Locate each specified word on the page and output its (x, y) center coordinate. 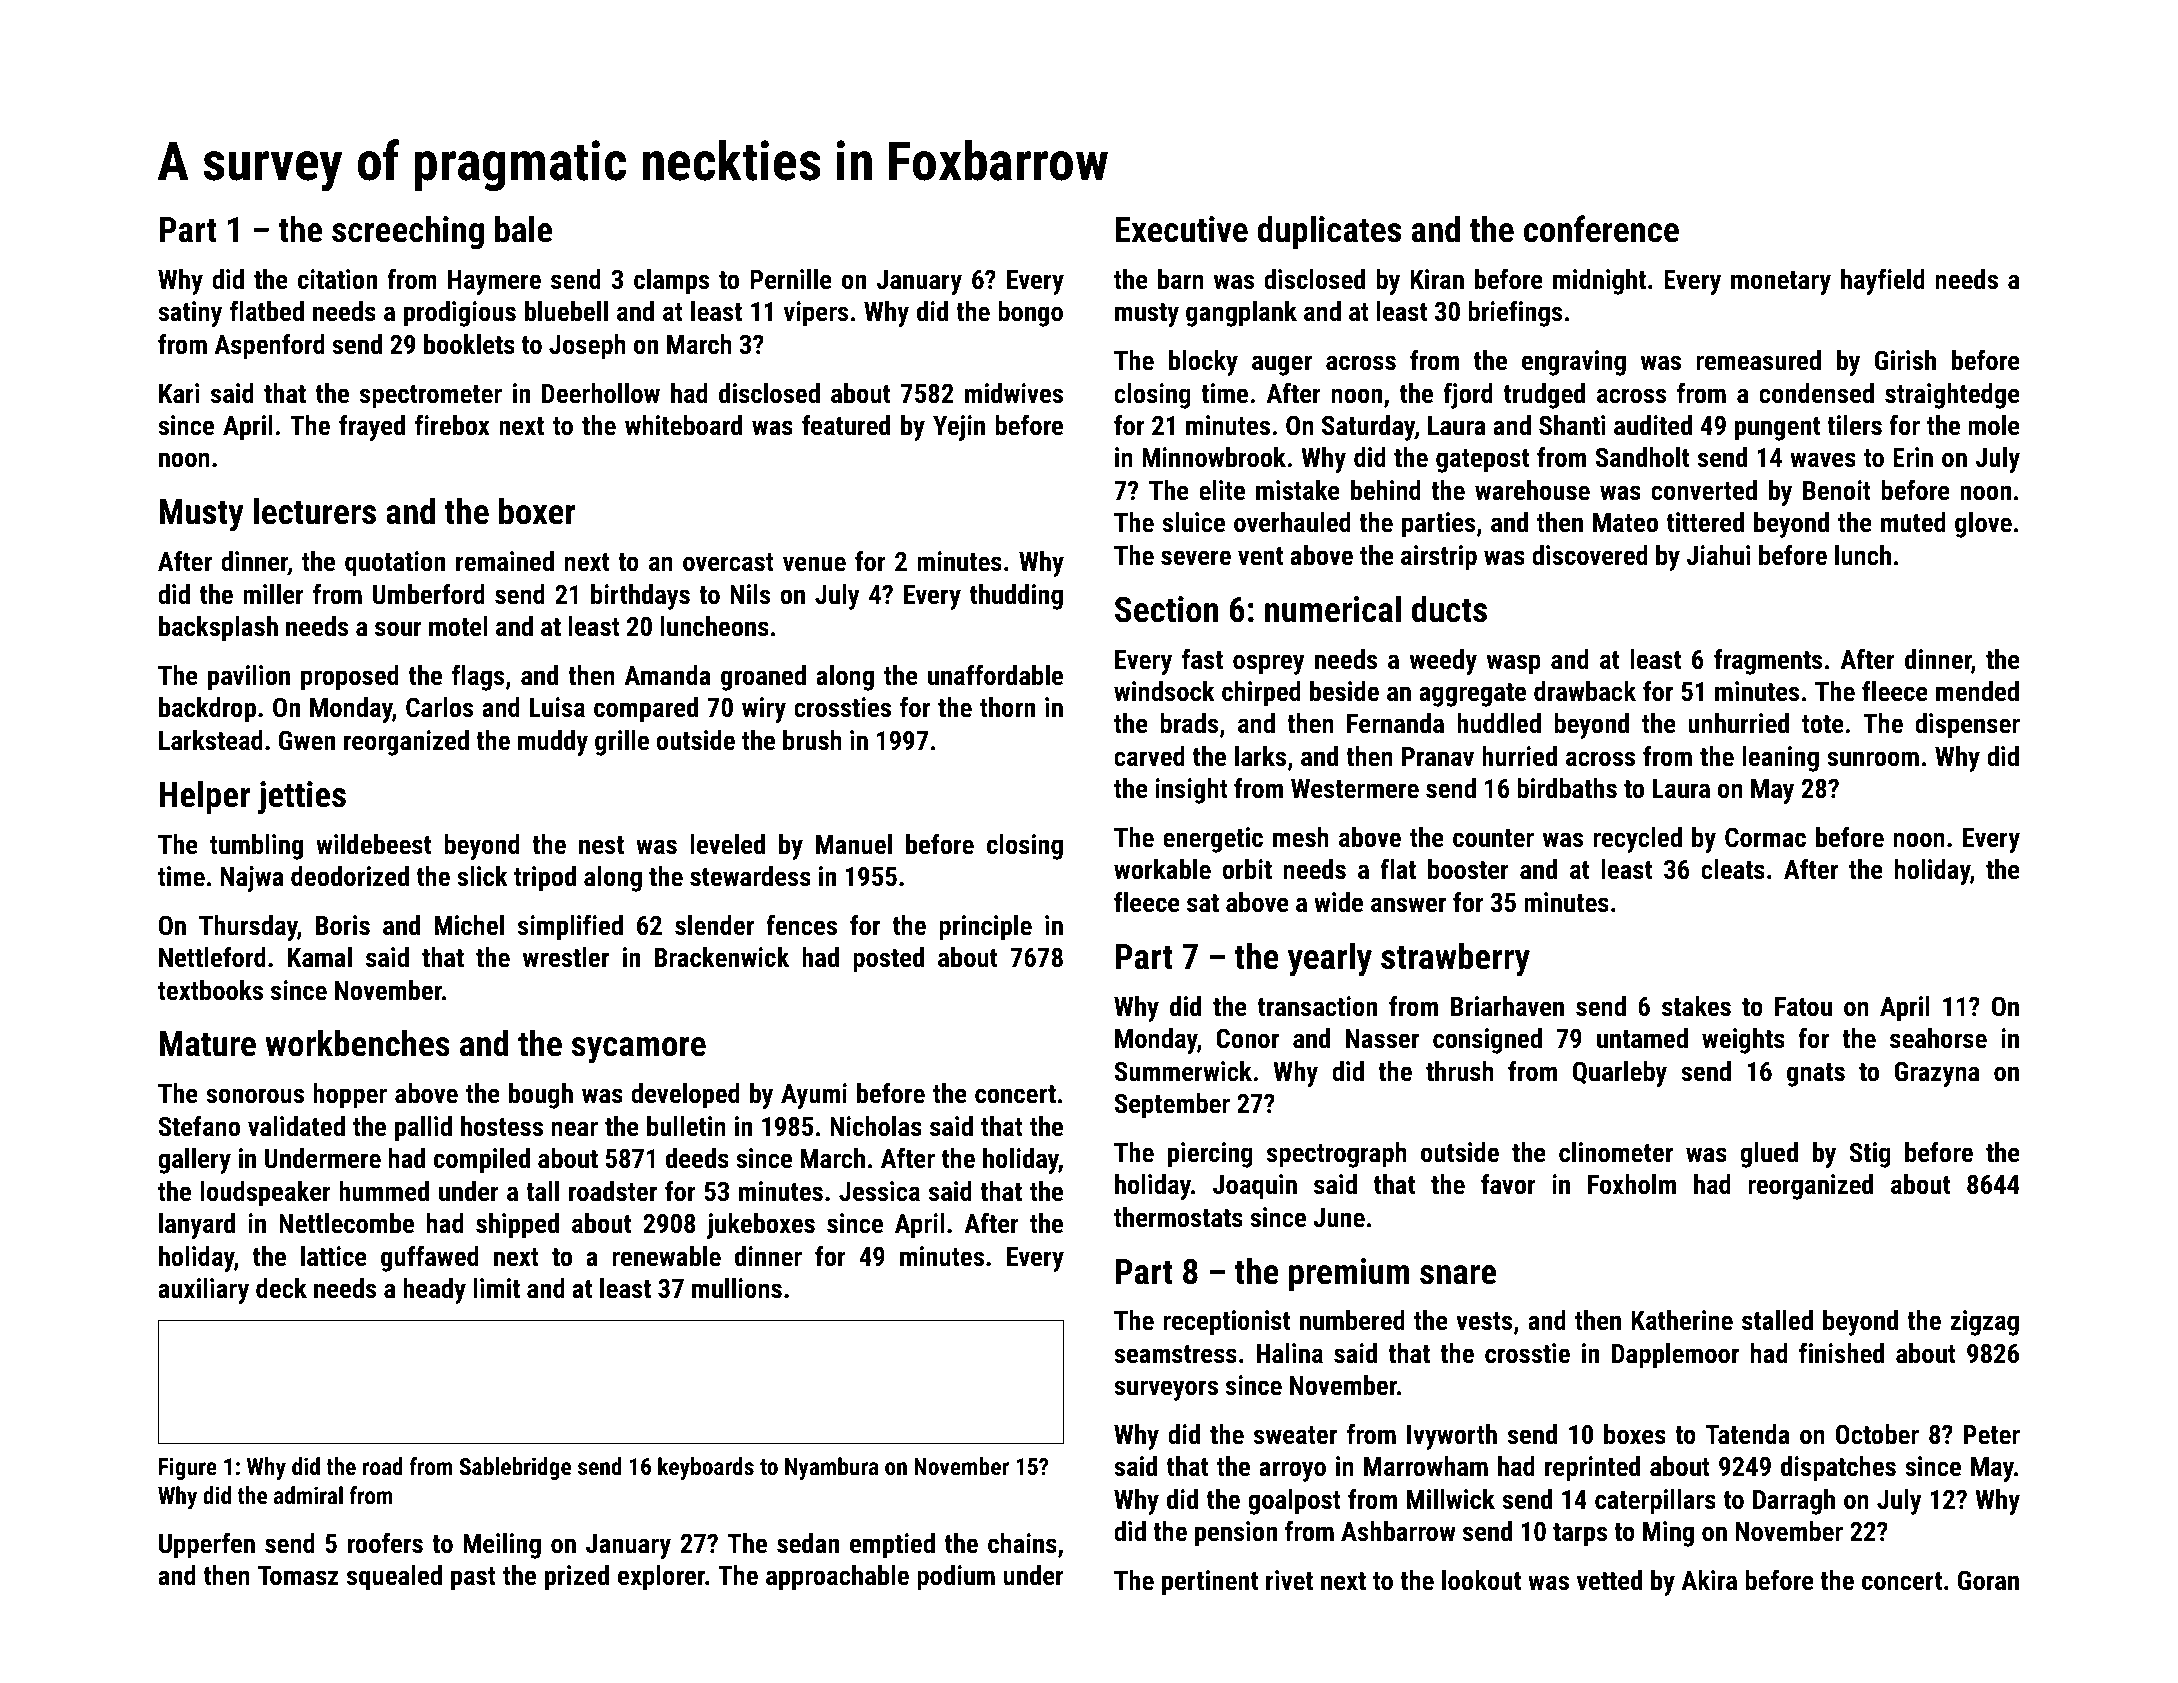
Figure (188, 1468)
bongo (1030, 314)
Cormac (1765, 837)
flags (478, 677)
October (1877, 1434)
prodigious (460, 314)
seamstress (1175, 1354)
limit (497, 1288)
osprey (1269, 664)
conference (1601, 229)
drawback (1585, 691)
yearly (1330, 959)
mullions (737, 1288)
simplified (570, 927)
